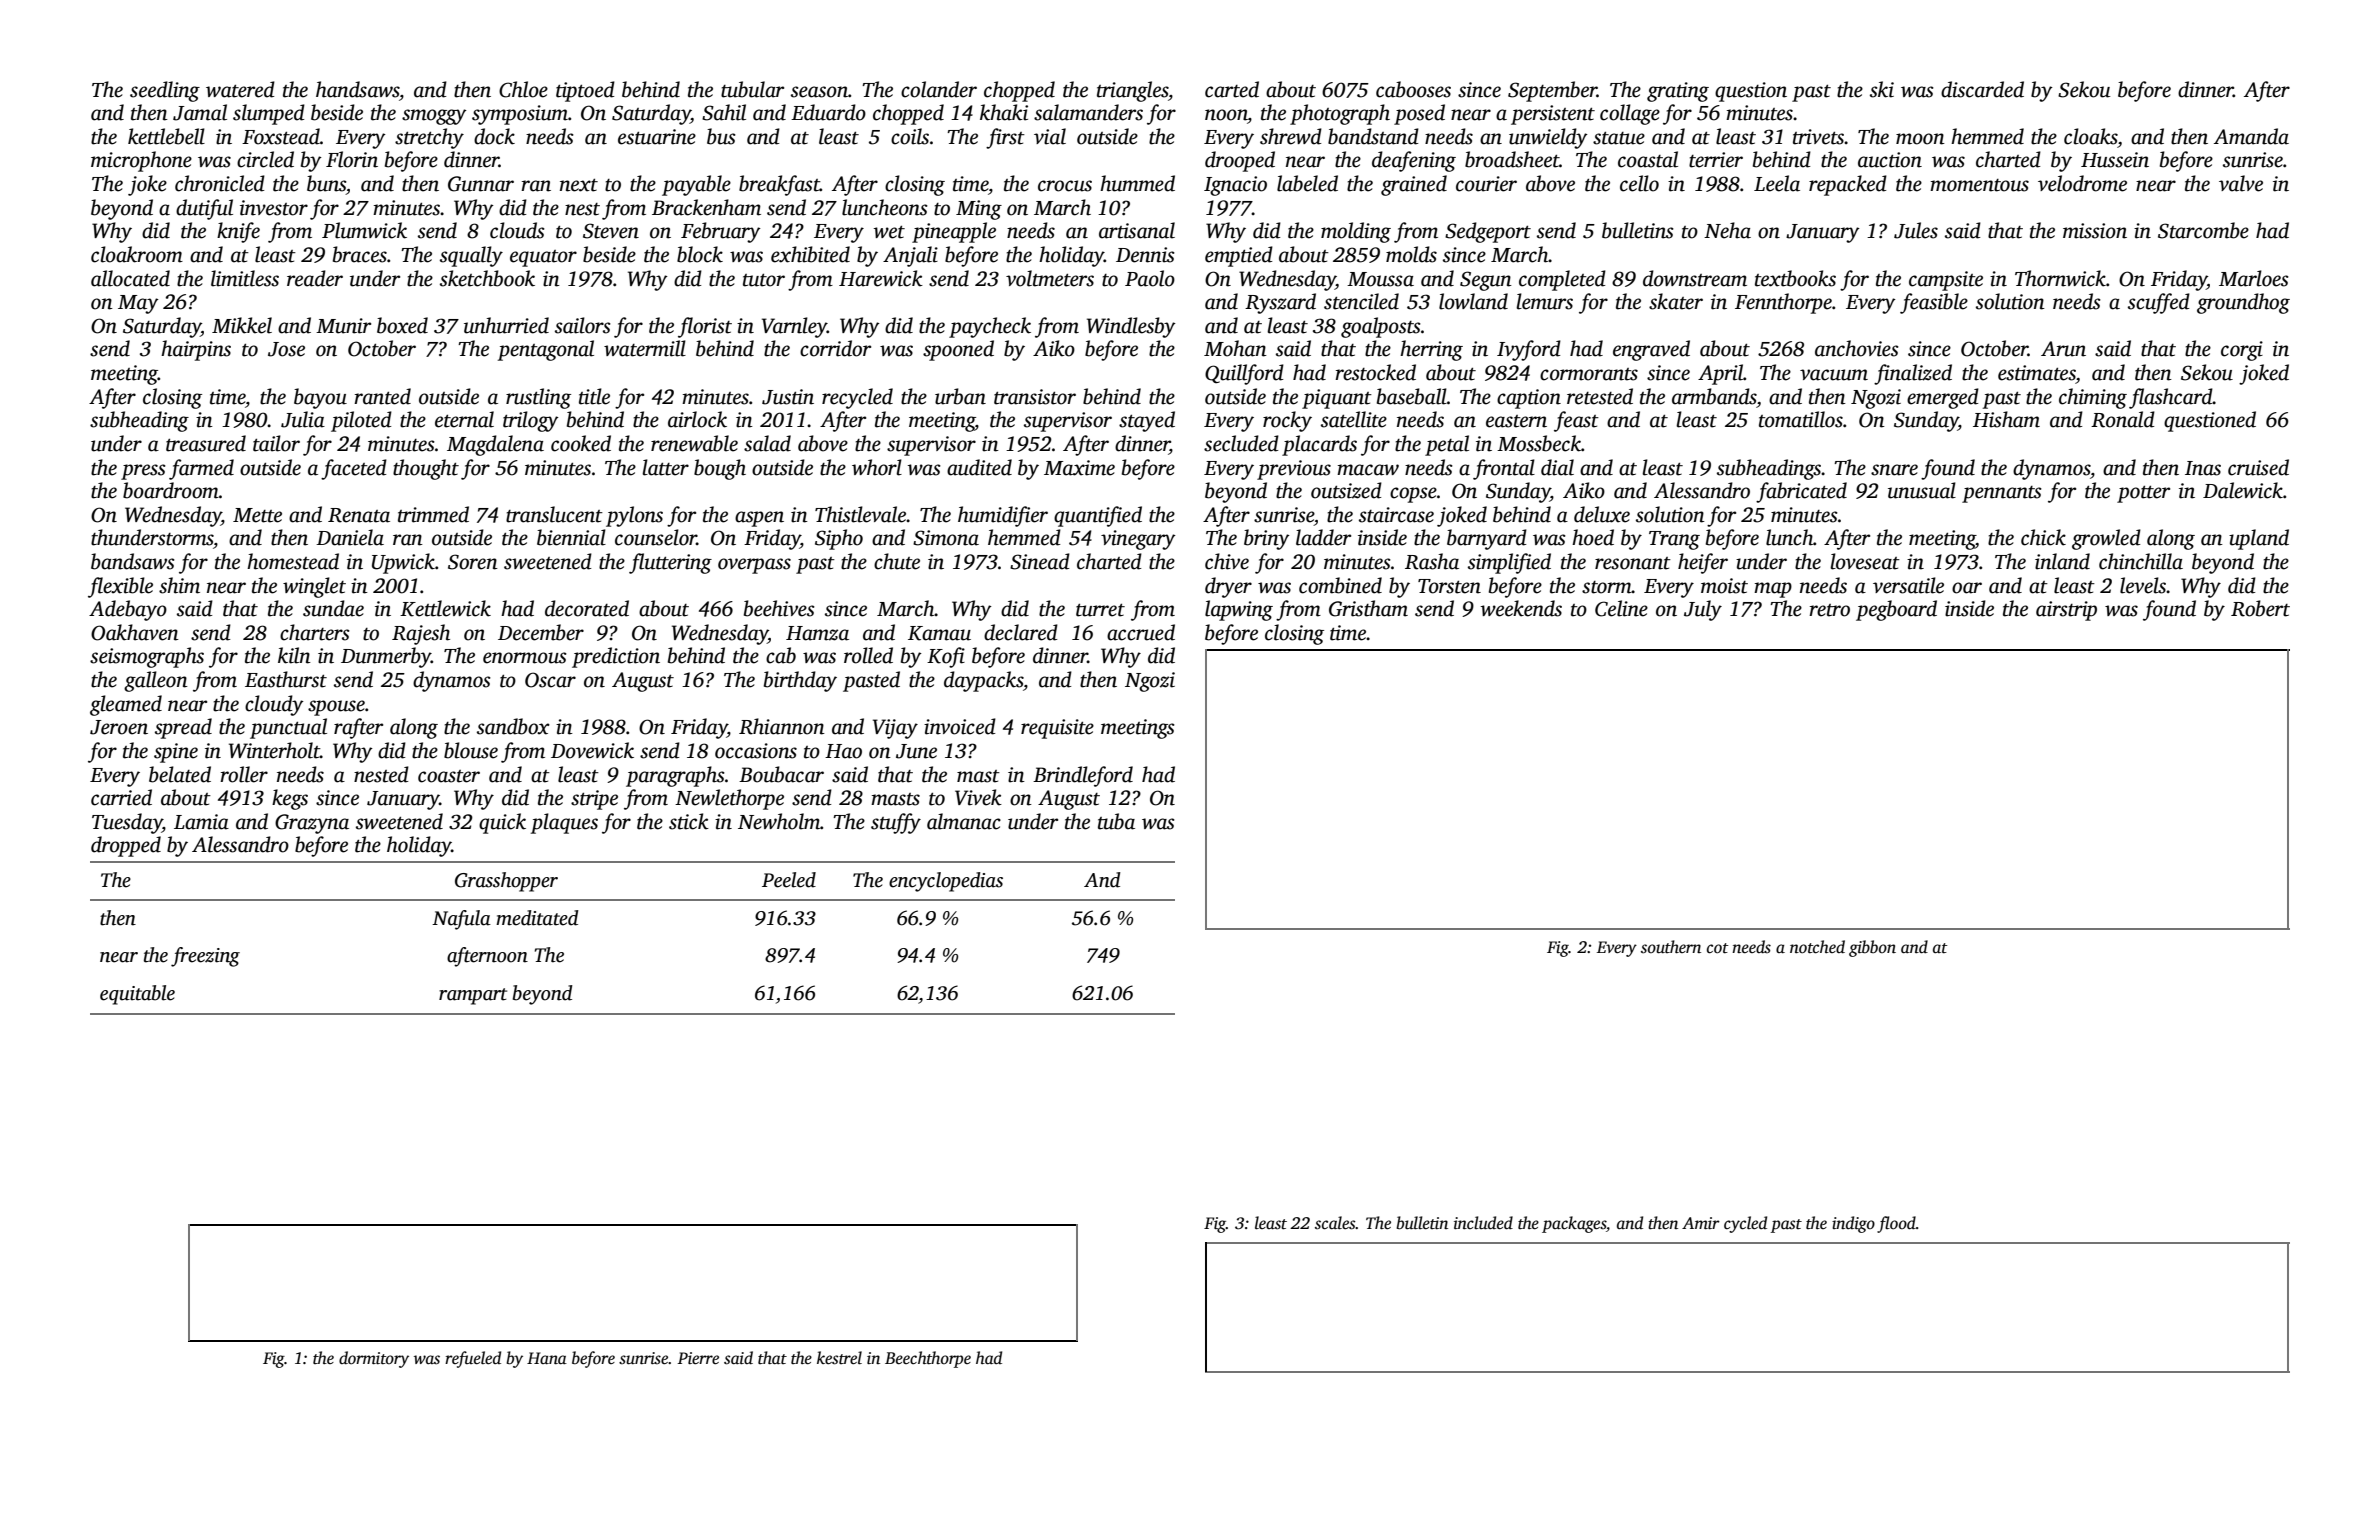 This page has width=2380, height=1540. Describe the element at coordinates (2203, 230) in the page. I see `Starcombe` at that location.
